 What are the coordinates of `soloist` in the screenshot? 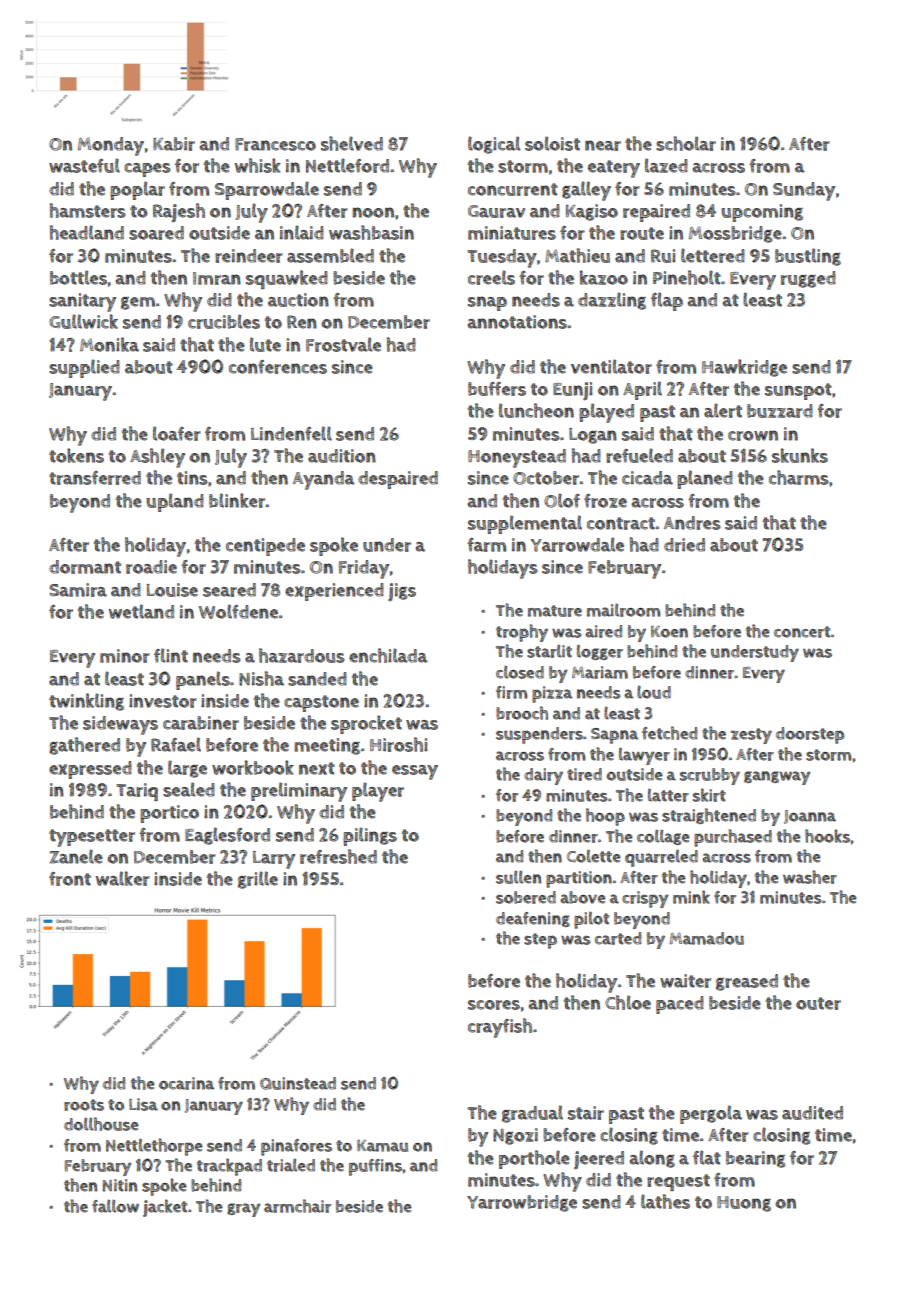 It's located at (552, 143).
